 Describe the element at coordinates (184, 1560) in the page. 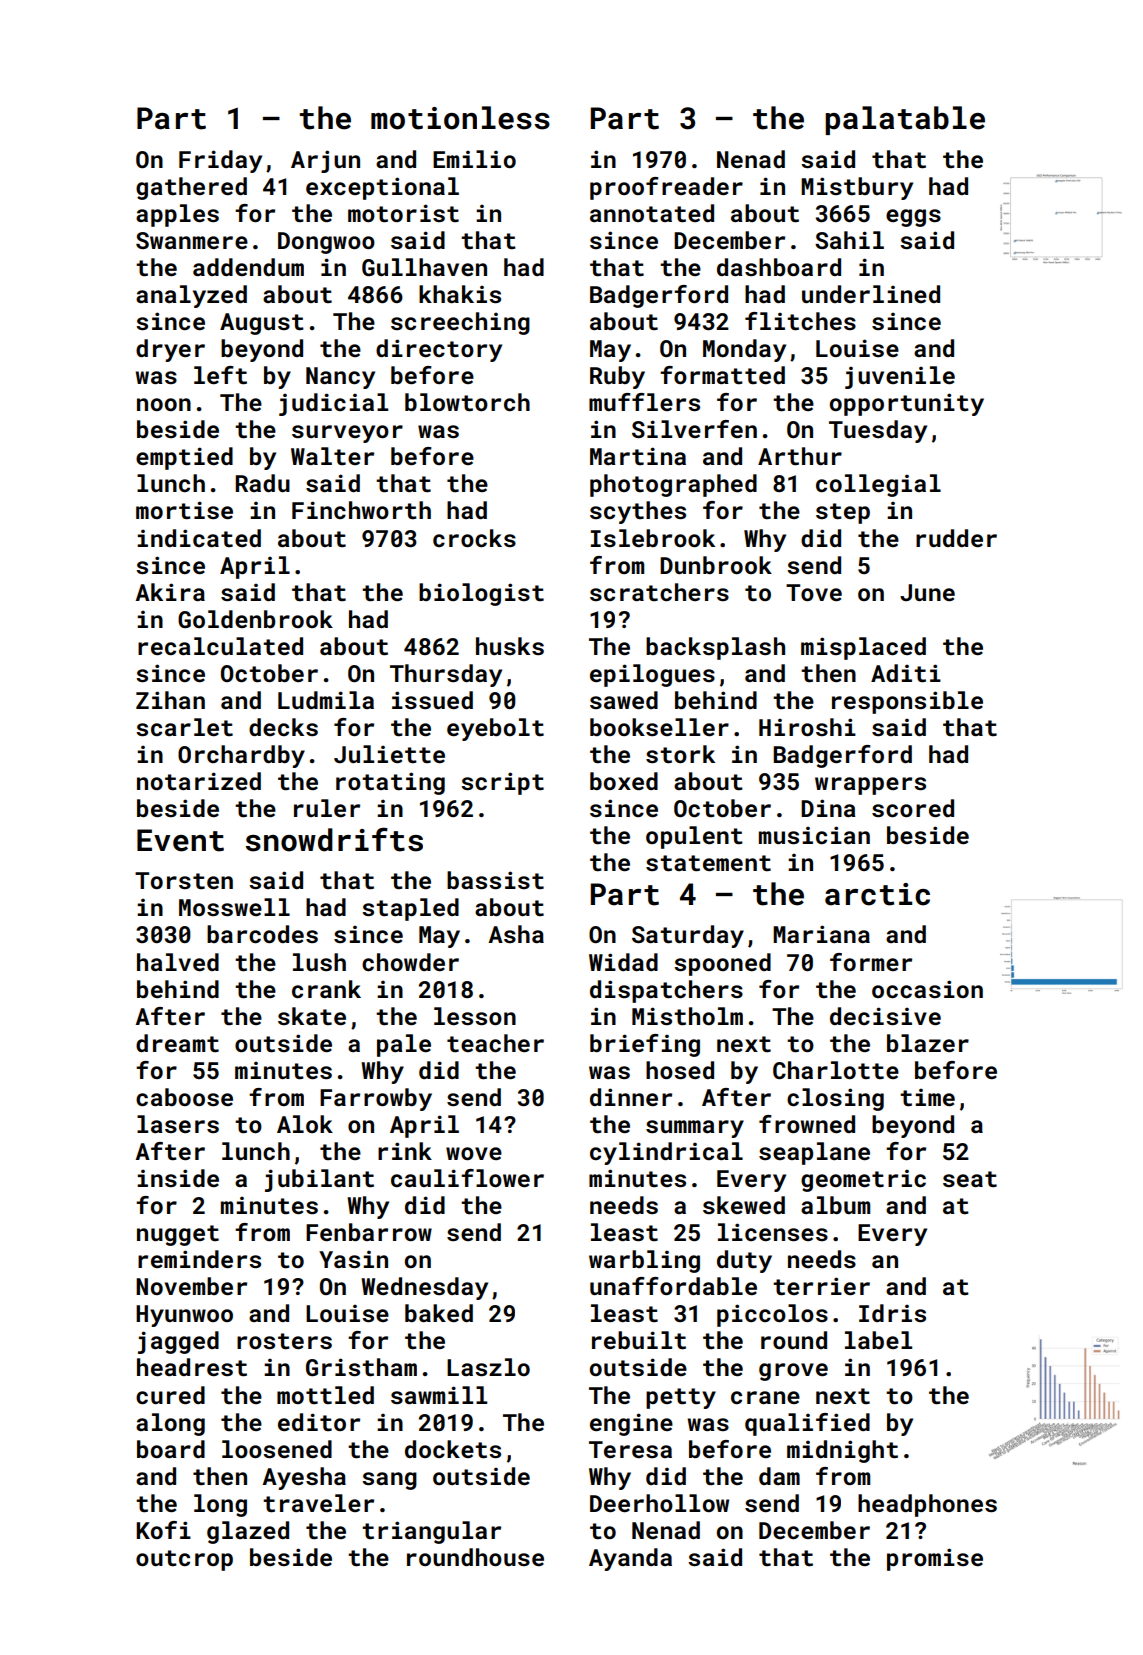

I see `outcrop` at that location.
